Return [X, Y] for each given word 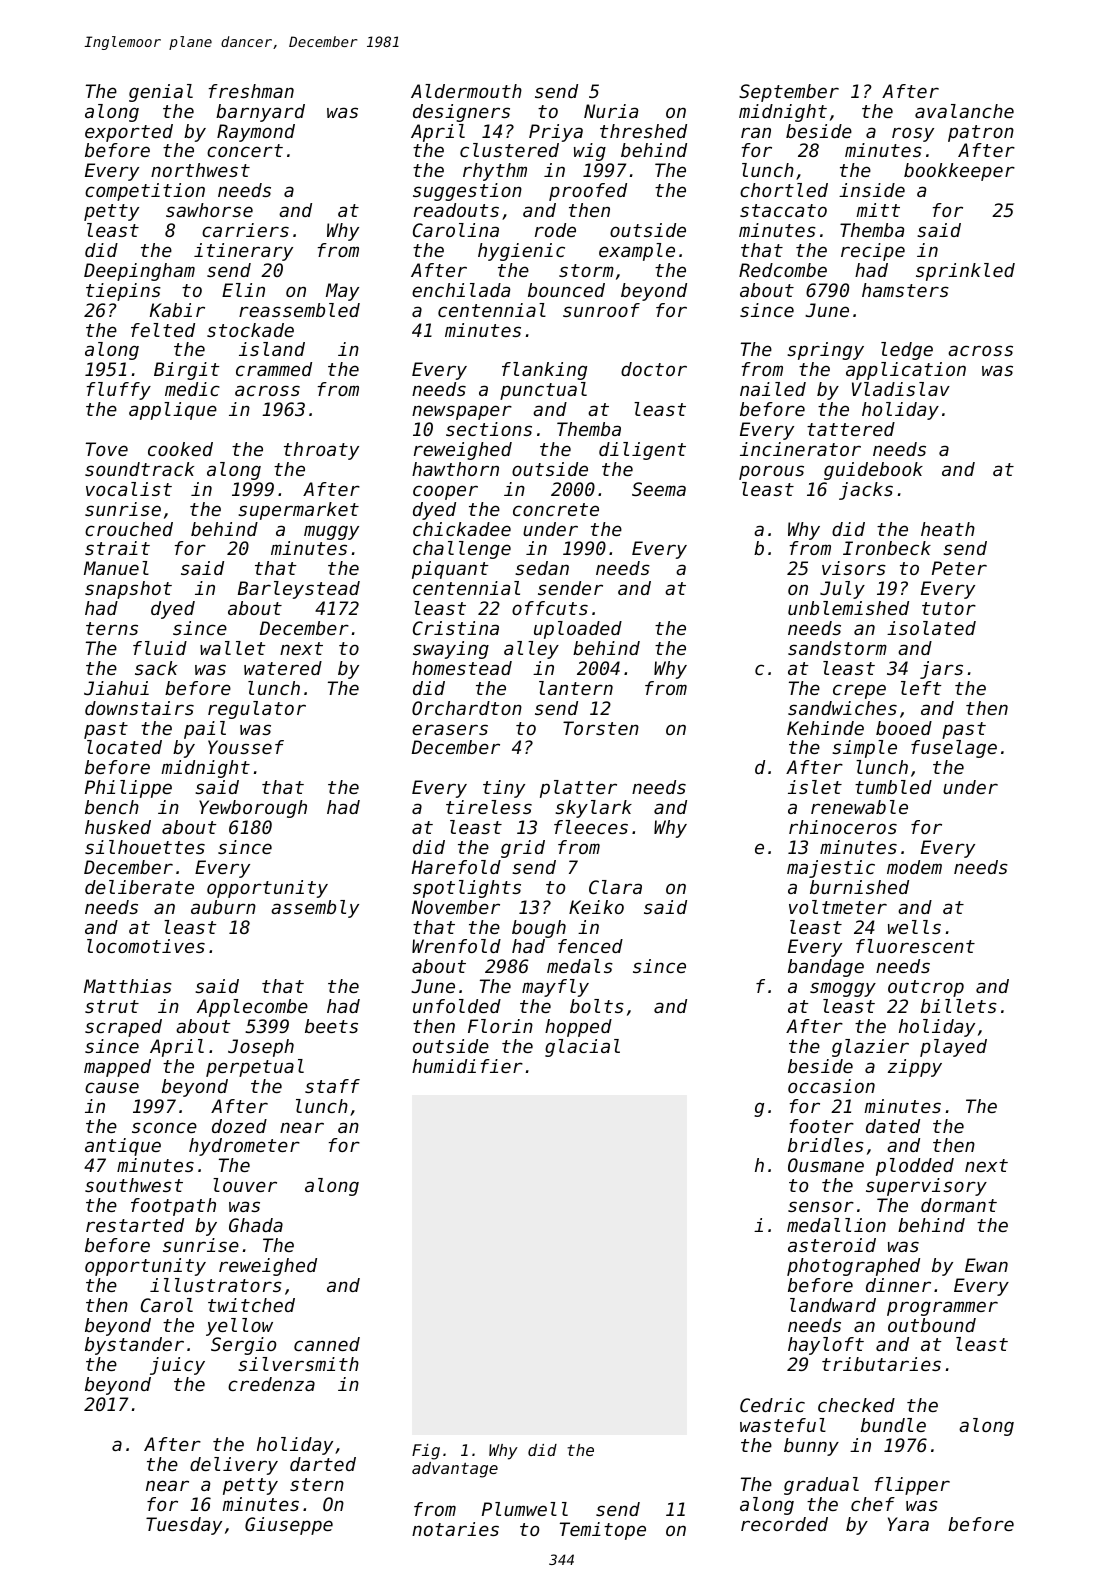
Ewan [986, 1265]
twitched [251, 1305]
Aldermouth [466, 91]
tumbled [893, 787]
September [789, 93]
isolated [931, 628]
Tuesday [184, 1526]
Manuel [116, 568]
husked [118, 827]
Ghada [256, 1225]
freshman [251, 91]
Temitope [603, 1531]
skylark [593, 809]
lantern [576, 688]
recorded [784, 1524]
